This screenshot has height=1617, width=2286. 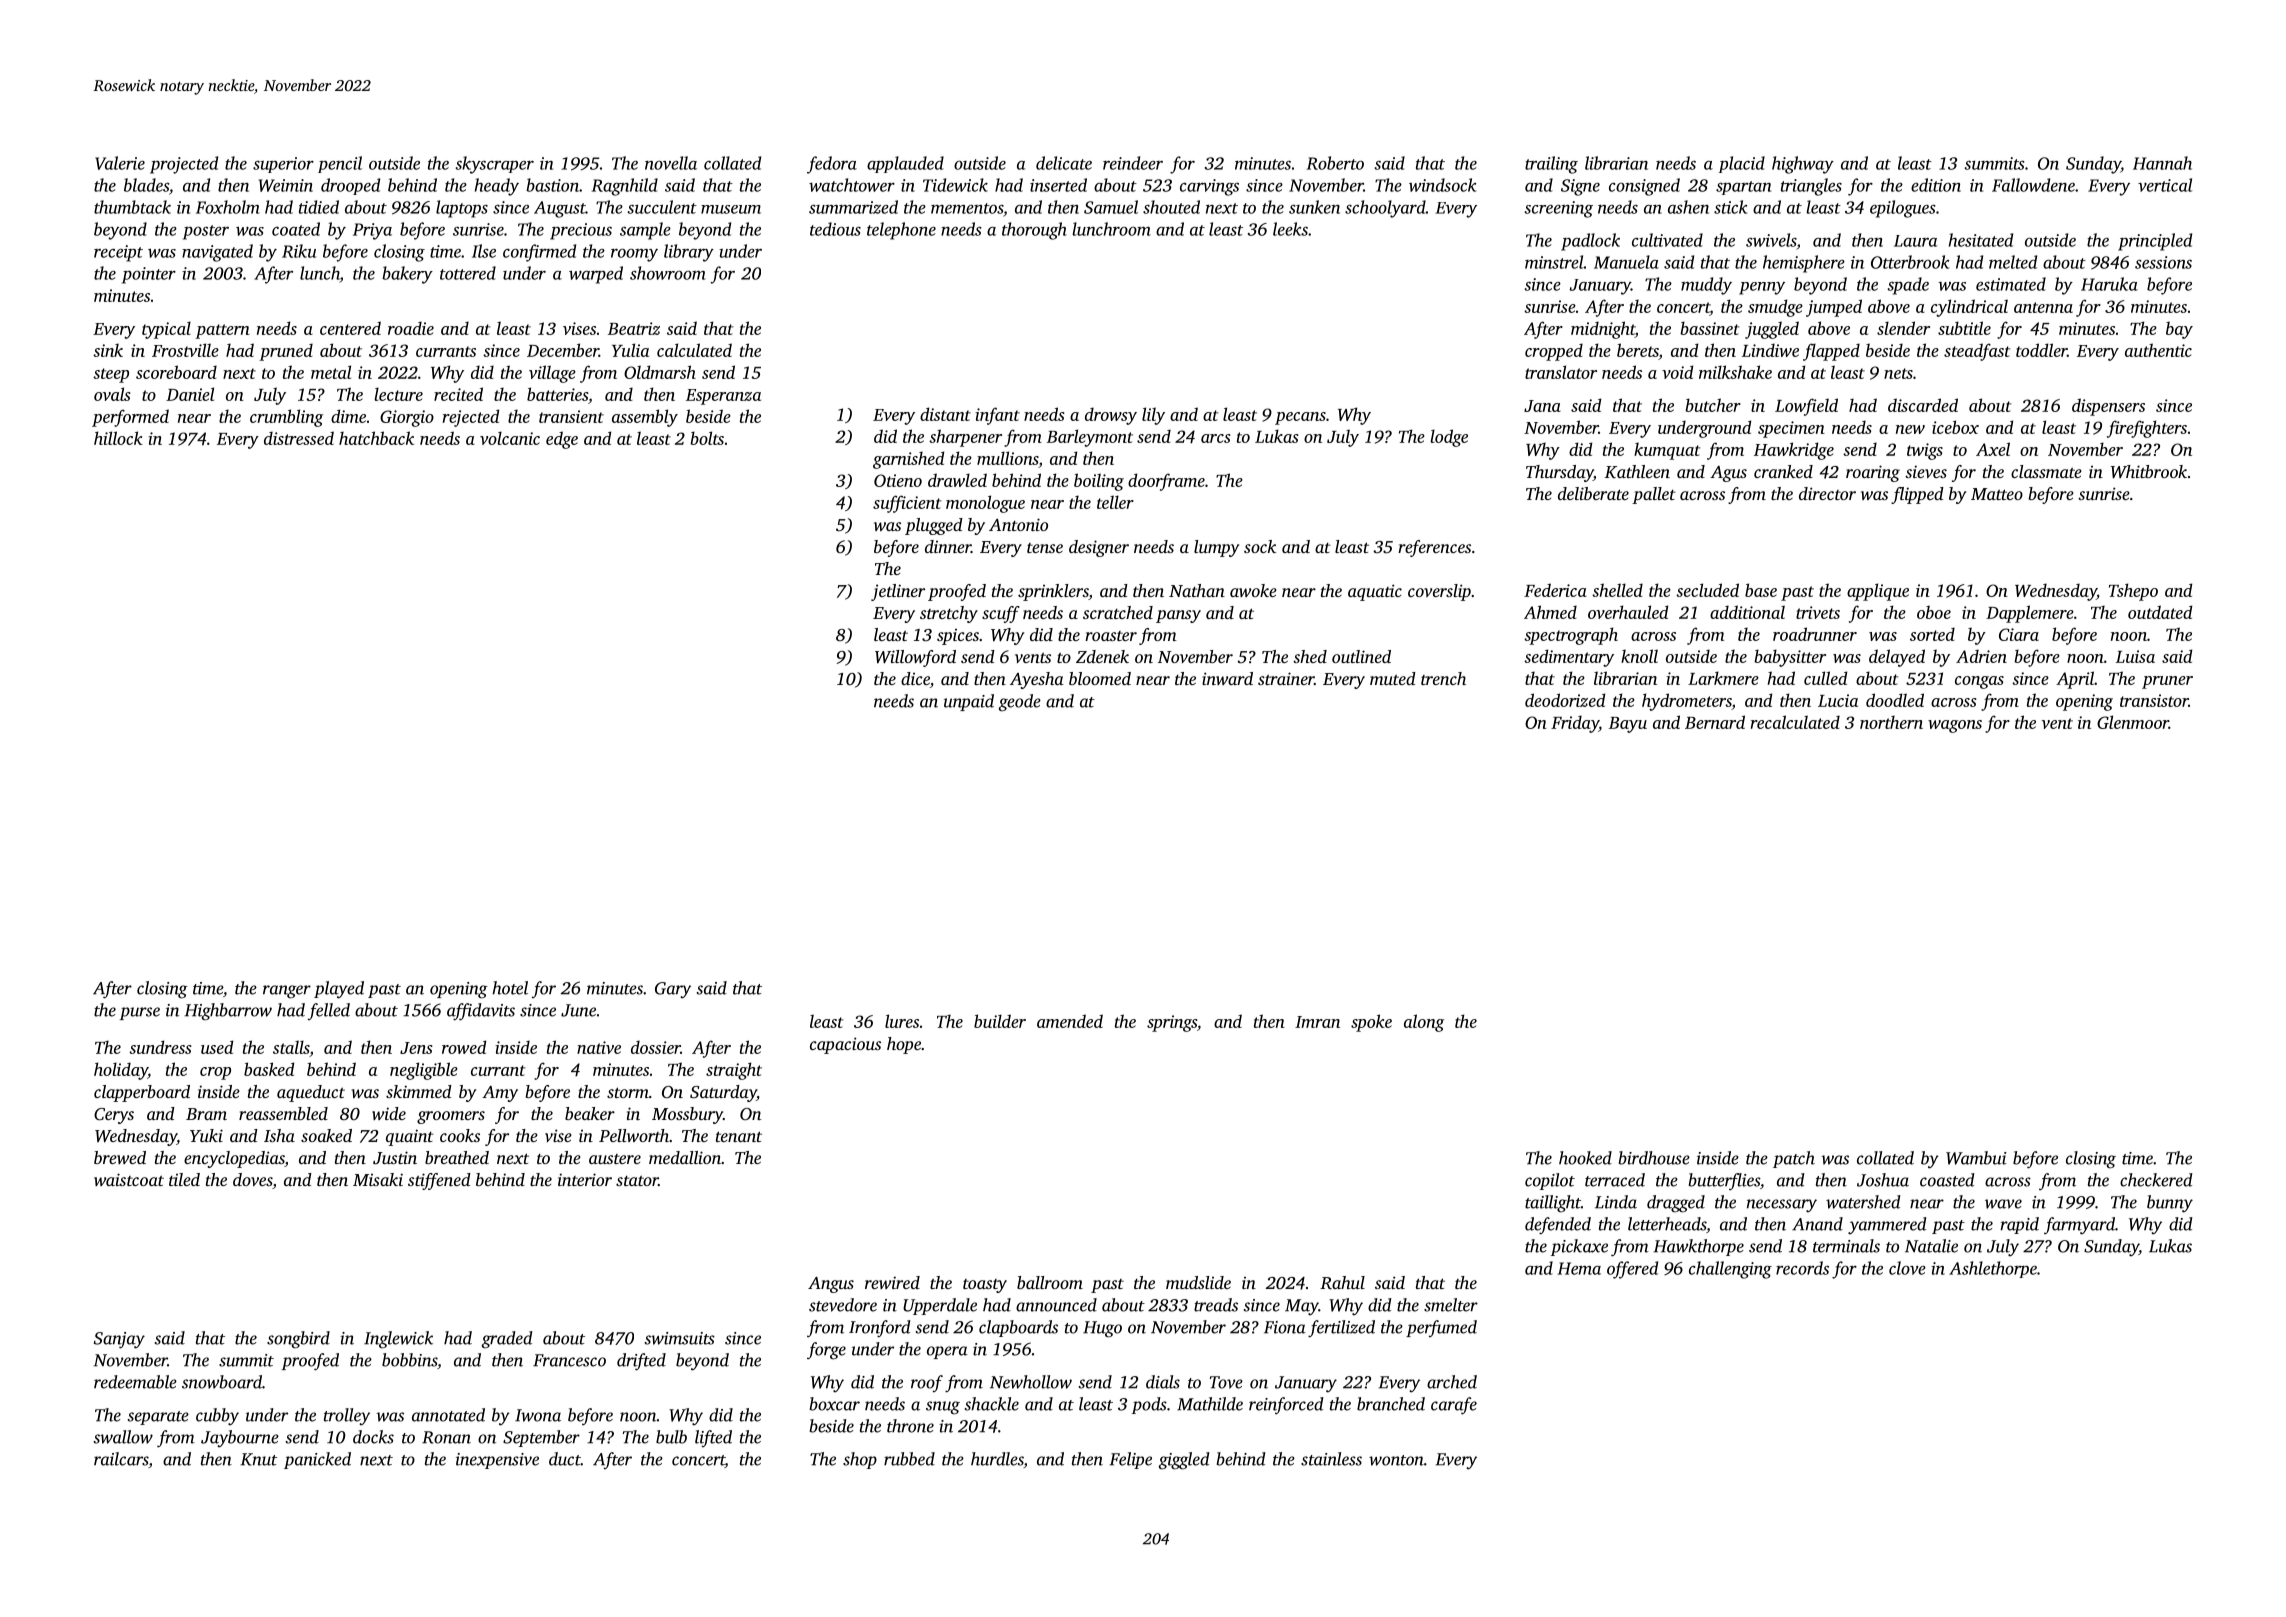 What do you see at coordinates (439, 1181) in the screenshot?
I see `stiffened` at bounding box center [439, 1181].
